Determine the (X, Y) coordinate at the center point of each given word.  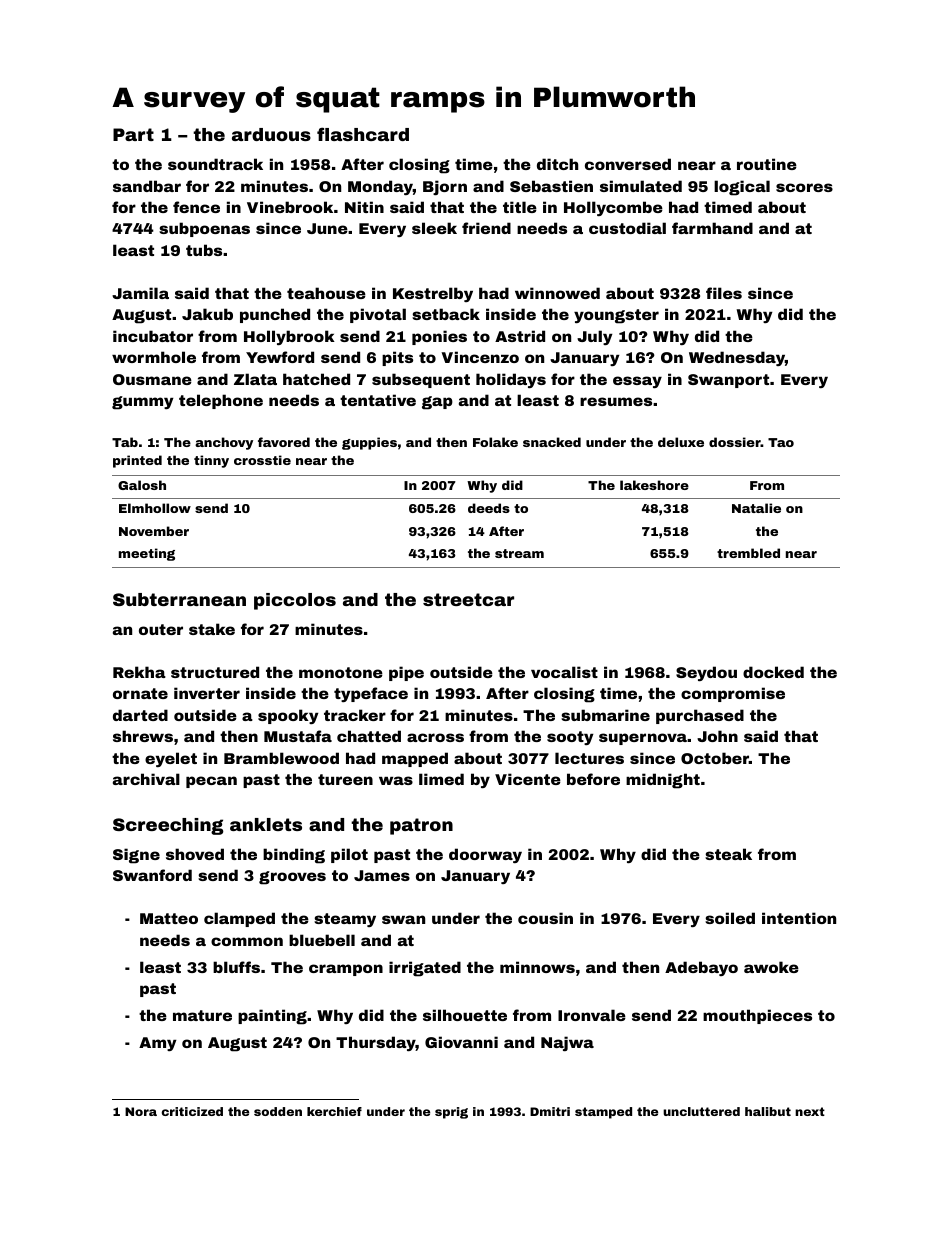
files (724, 293)
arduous (271, 134)
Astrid (520, 336)
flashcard (363, 134)
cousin (545, 918)
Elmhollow (155, 508)
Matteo (169, 918)
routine (767, 164)
